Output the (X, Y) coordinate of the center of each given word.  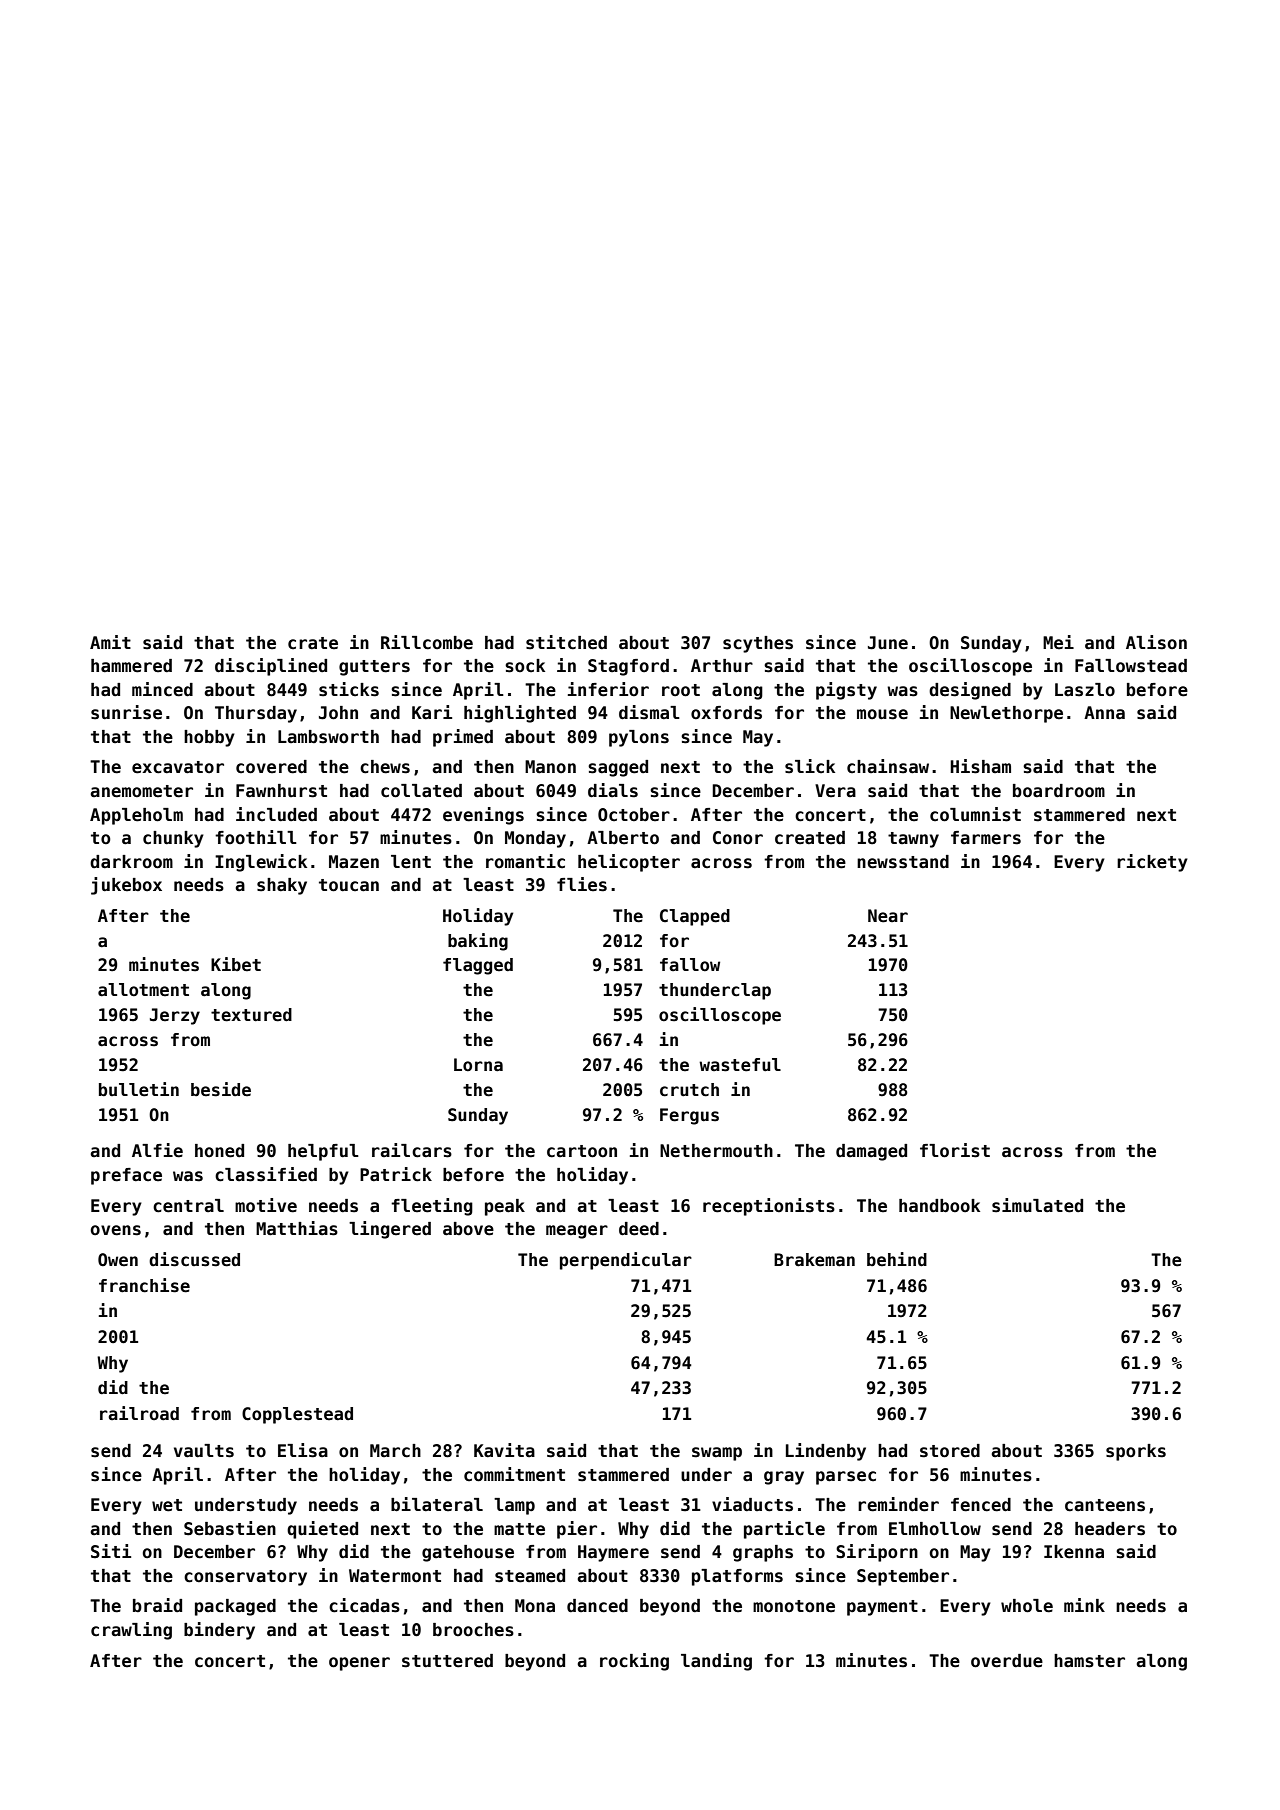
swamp (717, 1454)
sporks (1136, 1452)
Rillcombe (427, 642)
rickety (1152, 863)
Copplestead (297, 1415)
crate (313, 643)
